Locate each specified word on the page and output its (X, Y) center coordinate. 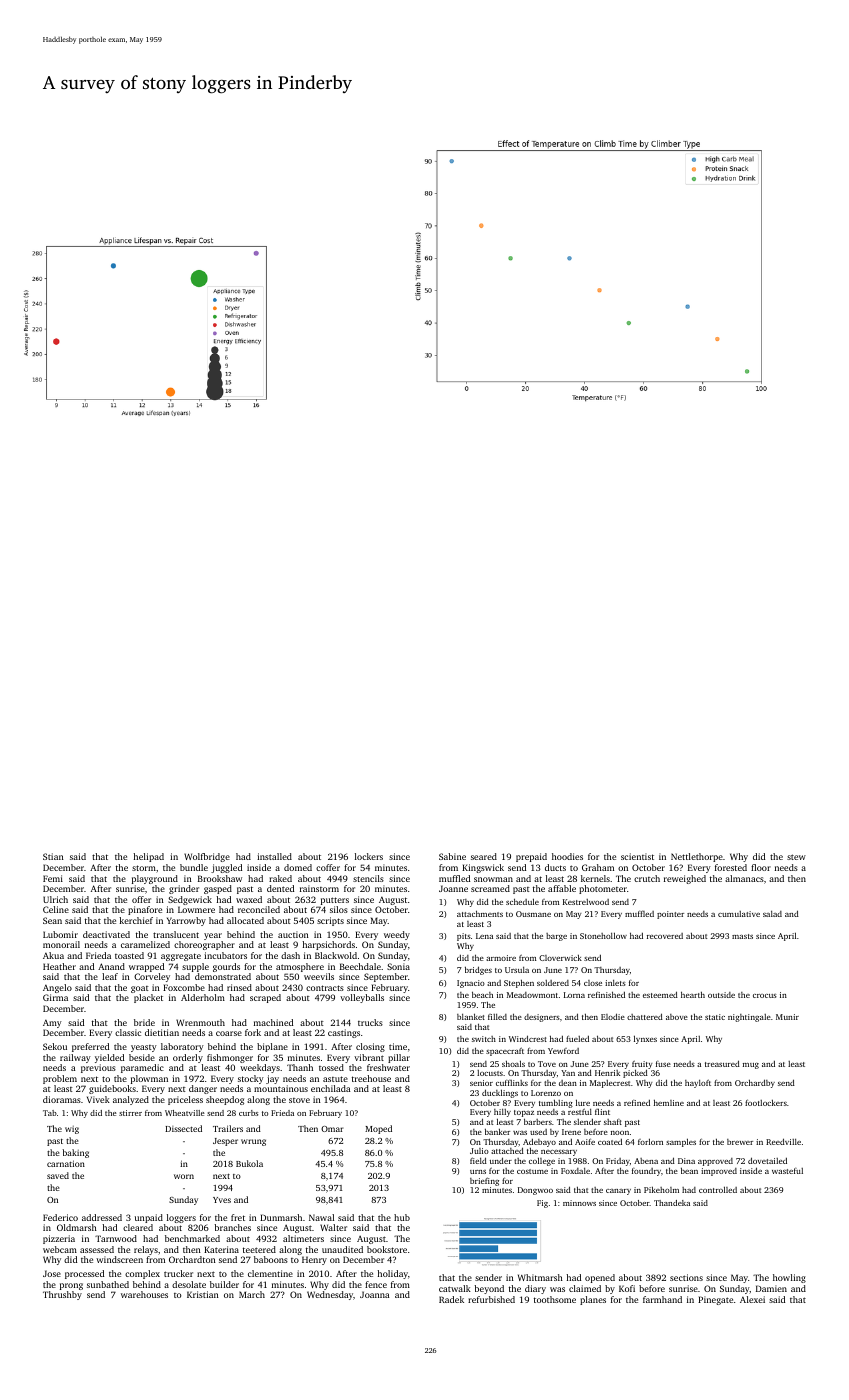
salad (772, 914)
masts (742, 936)
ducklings (500, 1093)
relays (146, 1250)
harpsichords (329, 945)
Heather (59, 966)
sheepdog (225, 1100)
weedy (397, 935)
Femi (53, 878)
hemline (669, 1102)
